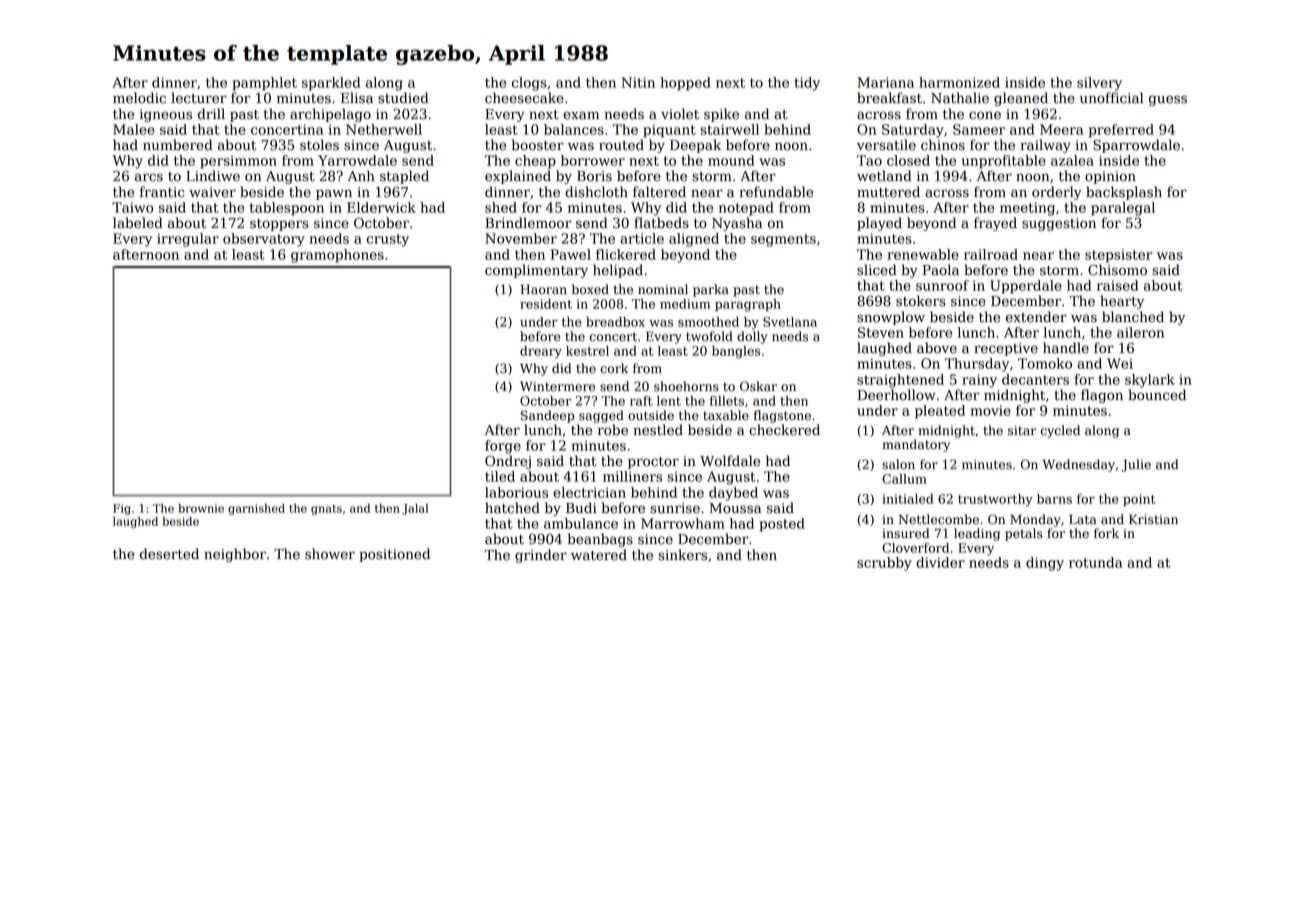  I want to click on sparkled, so click(331, 84).
